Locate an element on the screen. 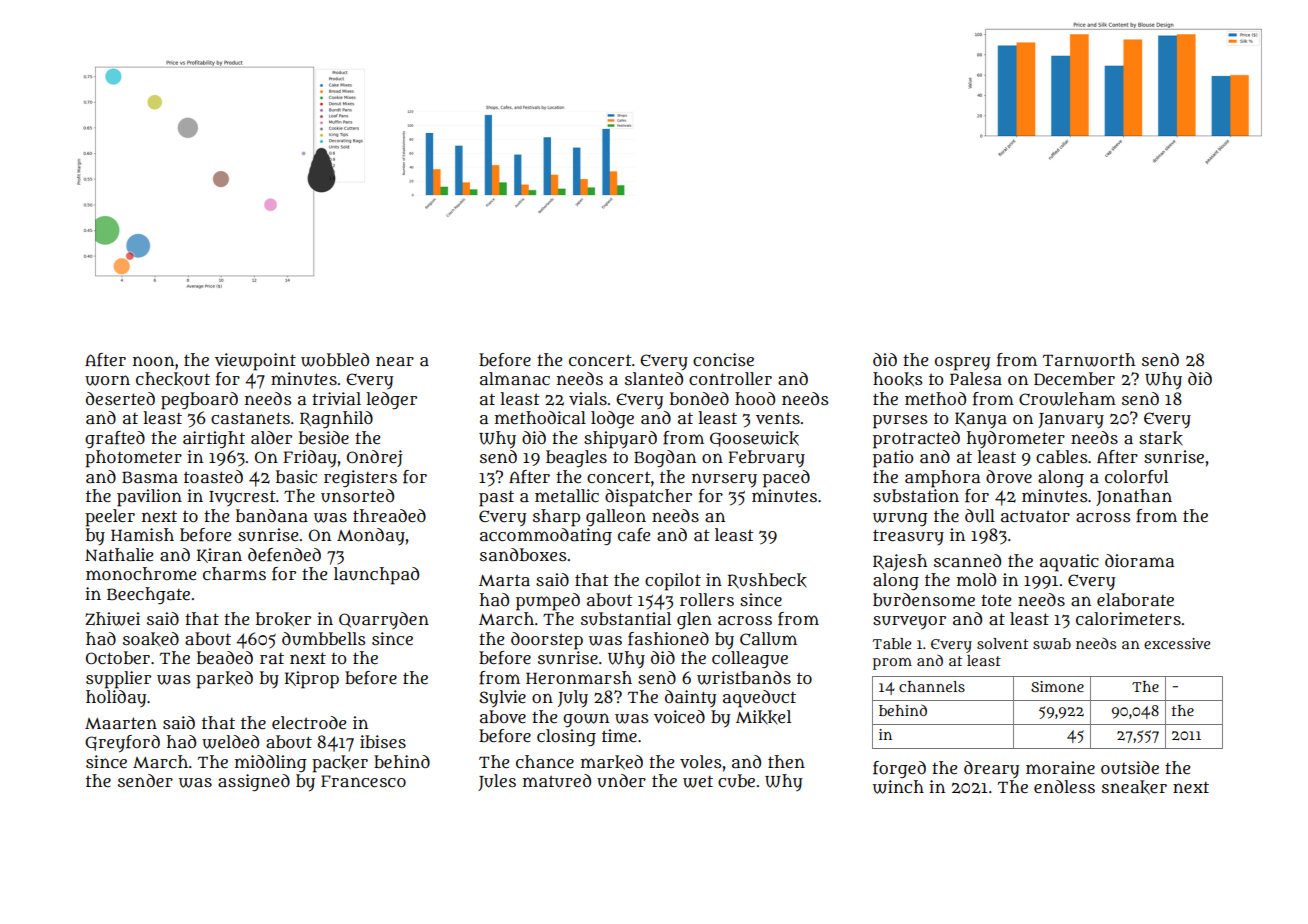  trivial is located at coordinates (336, 398).
